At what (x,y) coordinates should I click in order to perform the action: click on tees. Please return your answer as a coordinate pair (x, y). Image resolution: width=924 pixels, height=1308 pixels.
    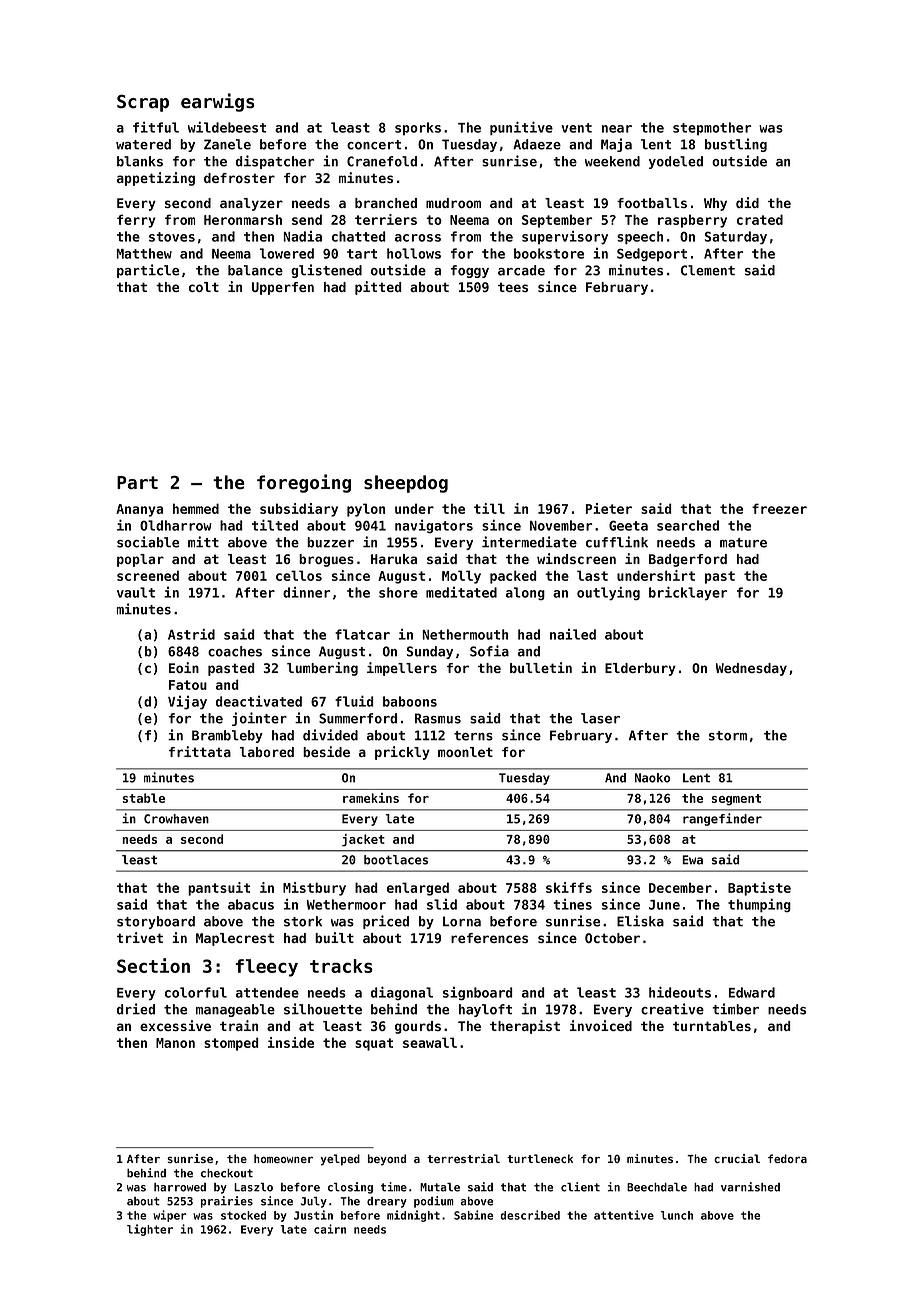
    Looking at the image, I should click on (513, 287).
